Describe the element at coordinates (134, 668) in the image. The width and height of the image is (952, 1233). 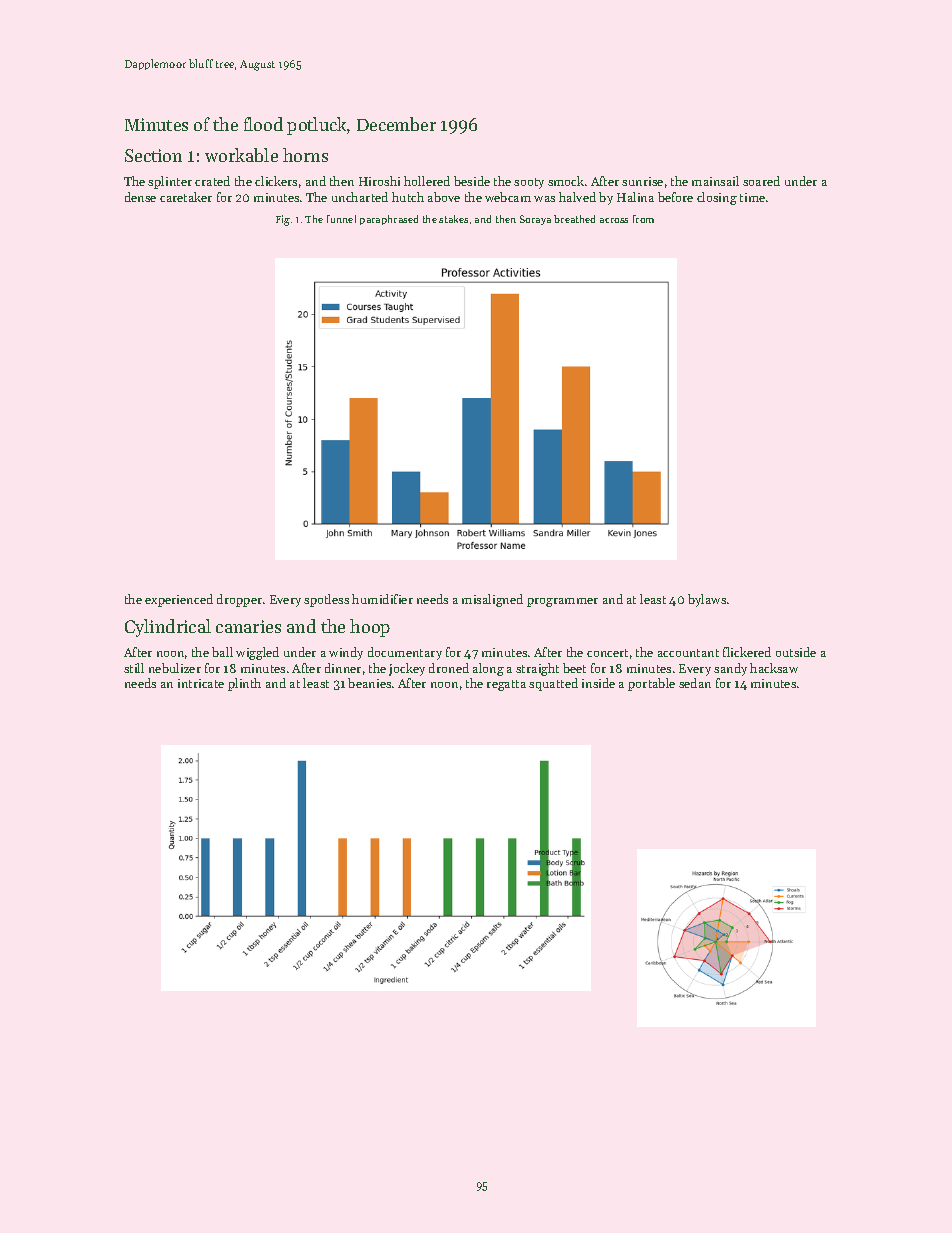
I see `still` at that location.
